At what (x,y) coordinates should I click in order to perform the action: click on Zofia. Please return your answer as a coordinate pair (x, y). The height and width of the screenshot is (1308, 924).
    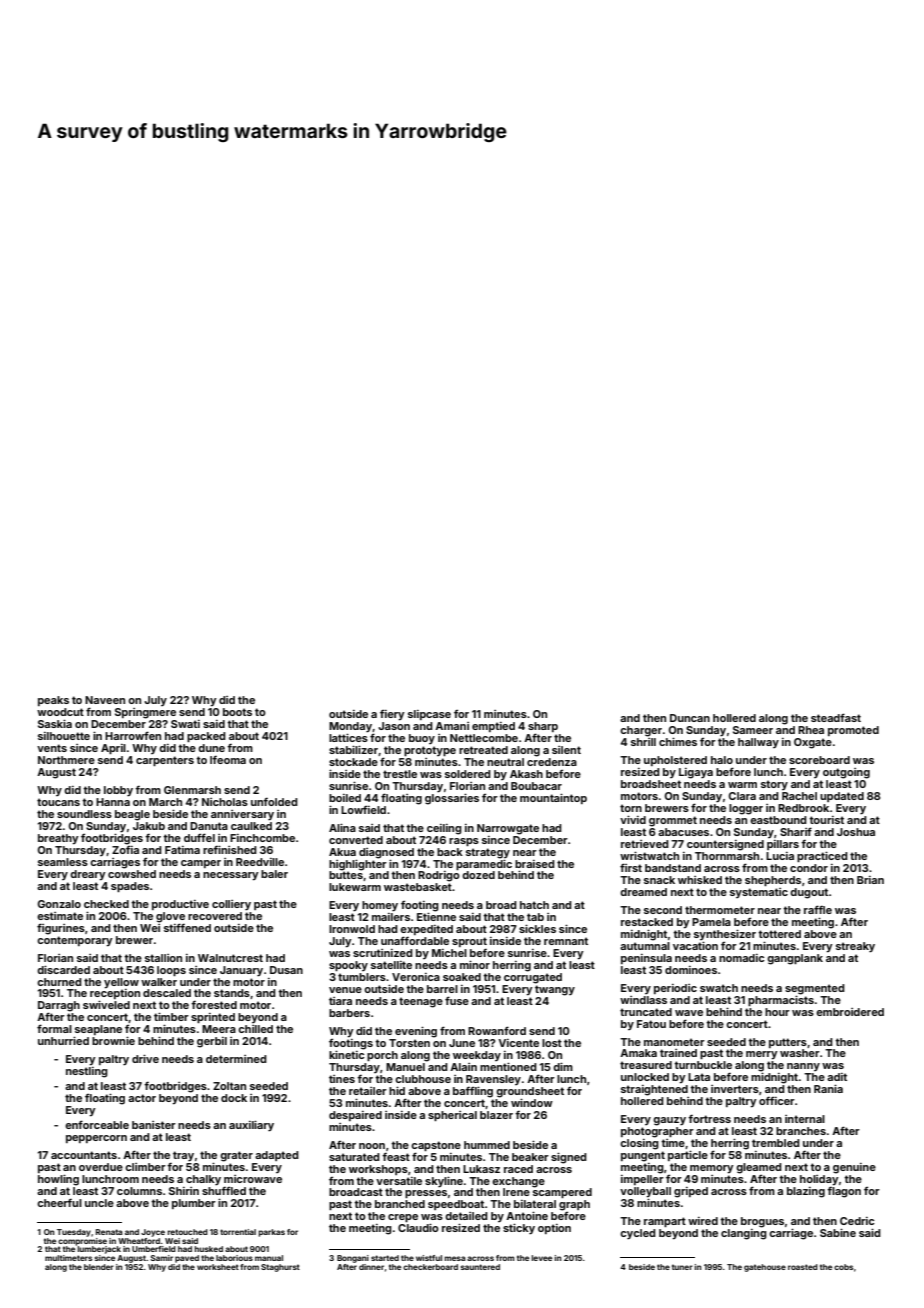
    Looking at the image, I should click on (125, 850).
